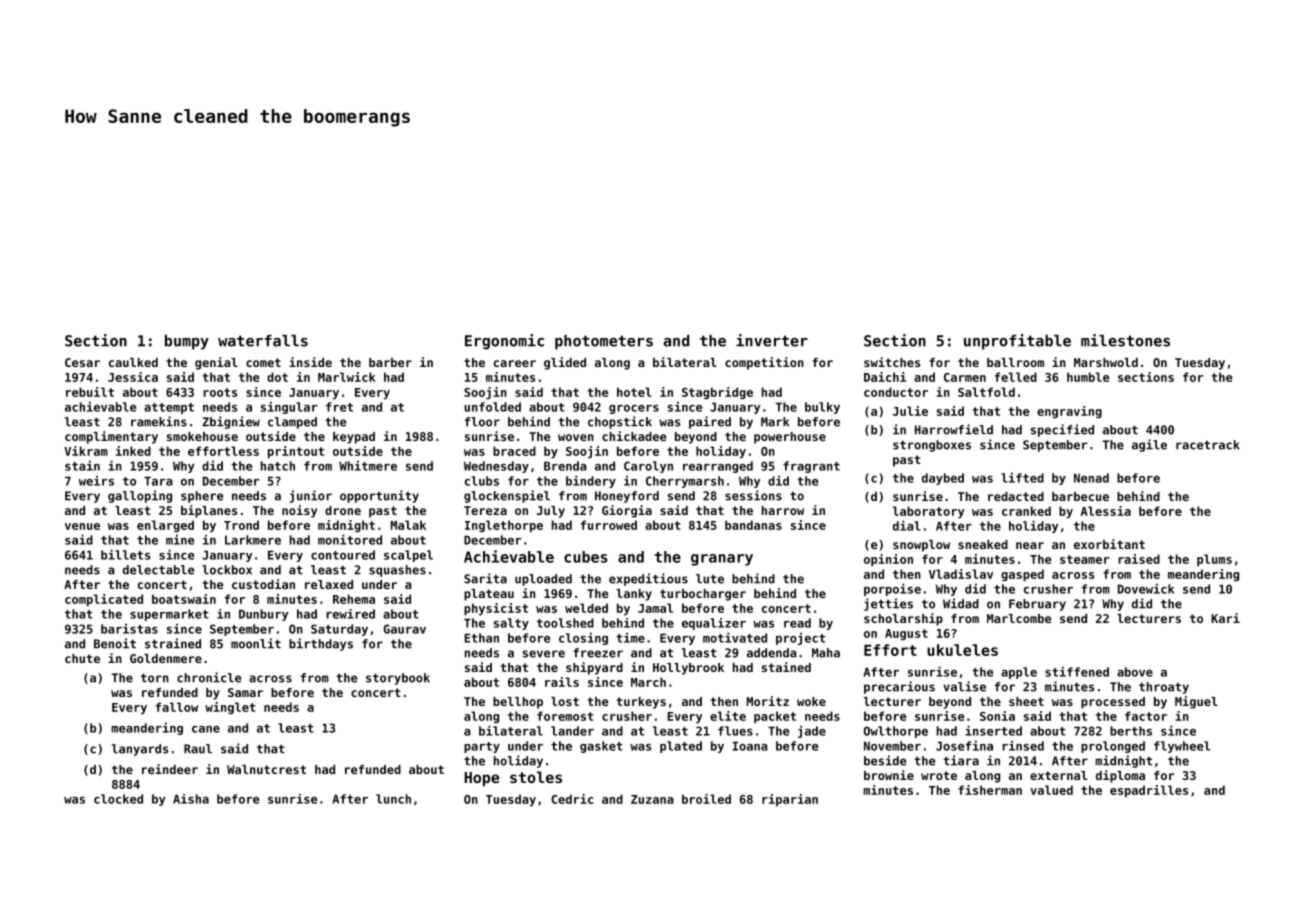 Image resolution: width=1308 pixels, height=924 pixels. Describe the element at coordinates (1019, 618) in the screenshot. I see `Marlcombe` at that location.
